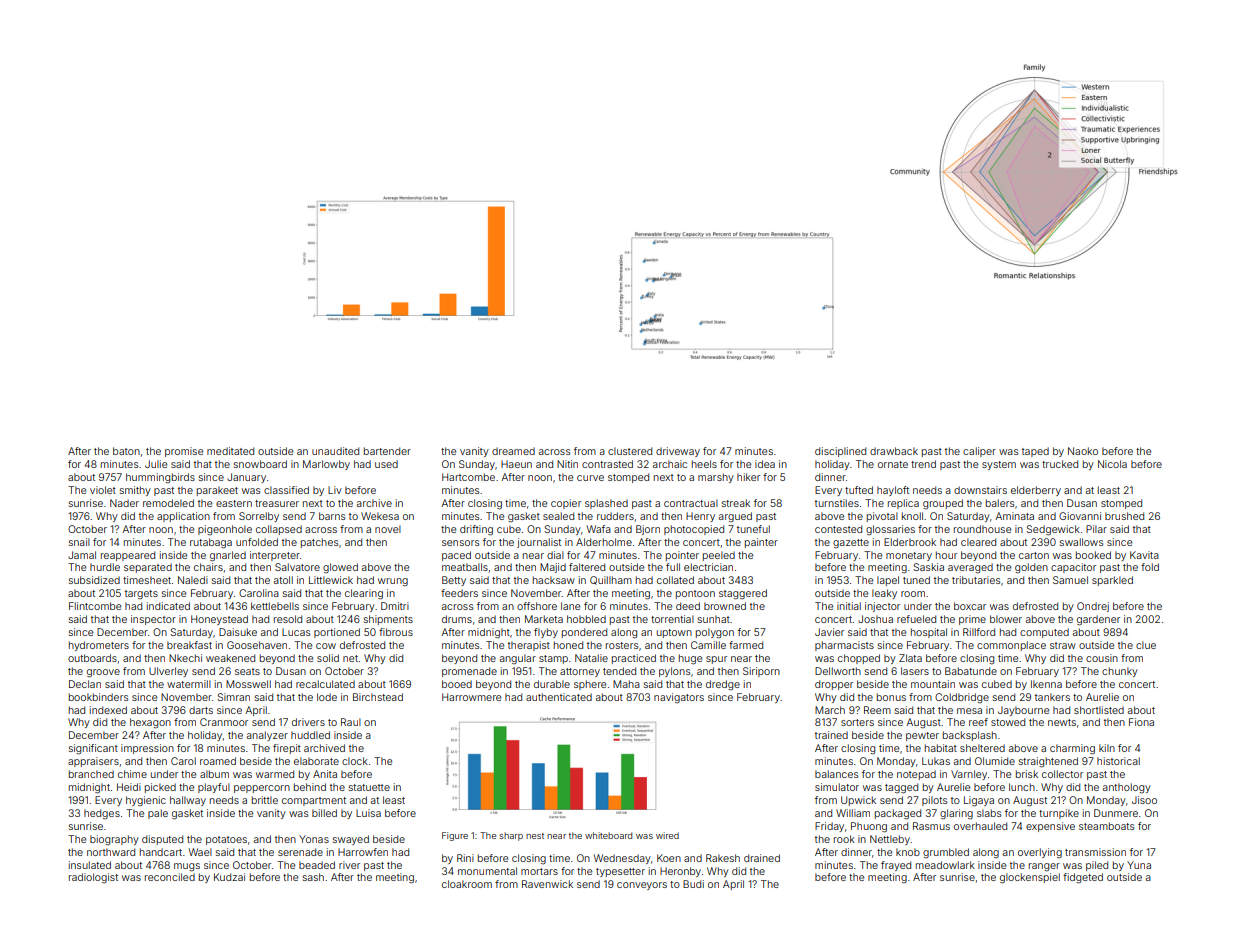 The height and width of the document is (952, 1233). I want to click on driveway, so click(678, 452).
